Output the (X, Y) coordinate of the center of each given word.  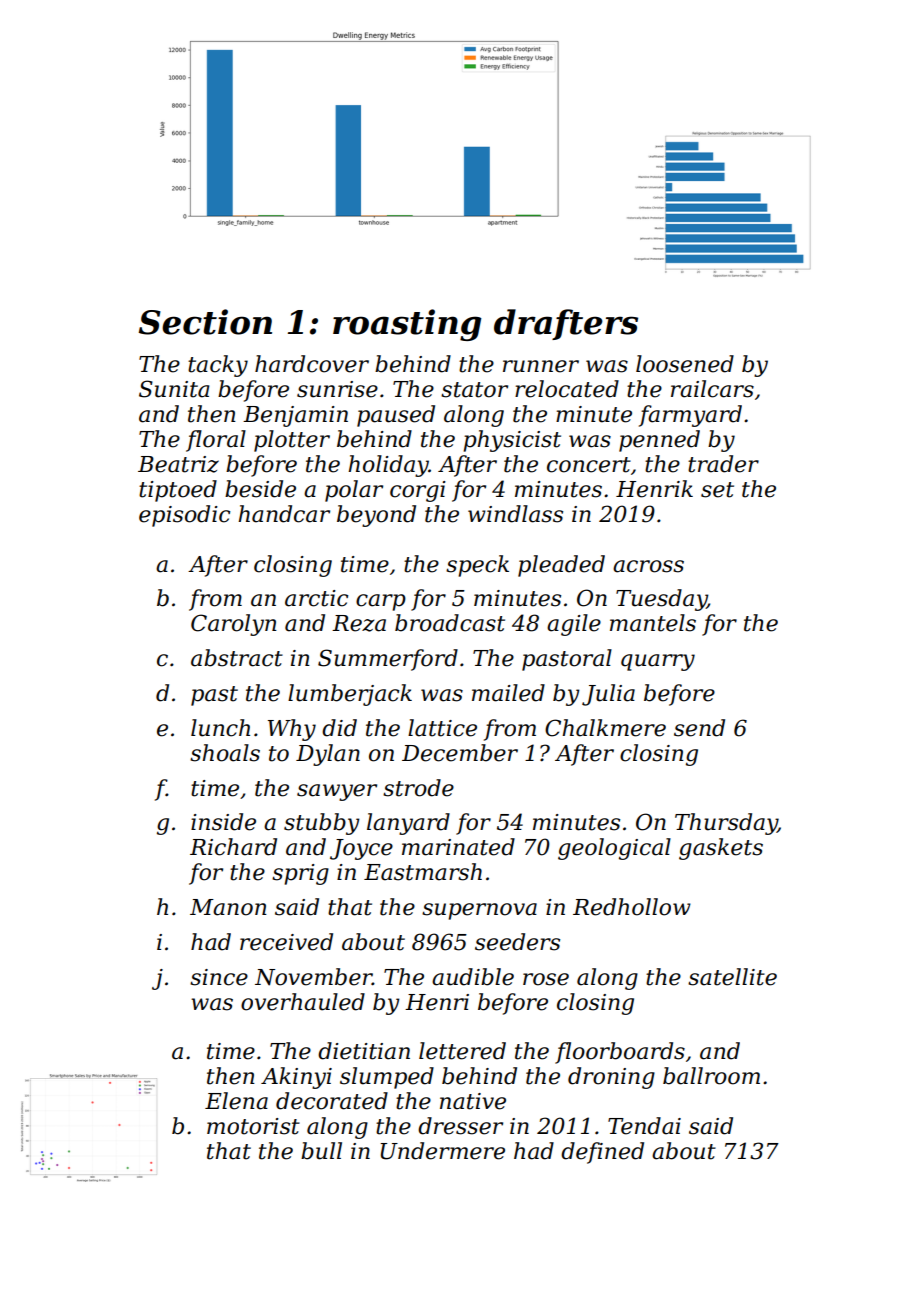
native (473, 1101)
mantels (653, 623)
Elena (236, 1101)
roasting (407, 325)
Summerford (388, 660)
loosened (685, 364)
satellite (732, 977)
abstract (237, 658)
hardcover (312, 364)
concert (589, 465)
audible (473, 977)
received (286, 942)
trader (723, 464)
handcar (284, 514)
